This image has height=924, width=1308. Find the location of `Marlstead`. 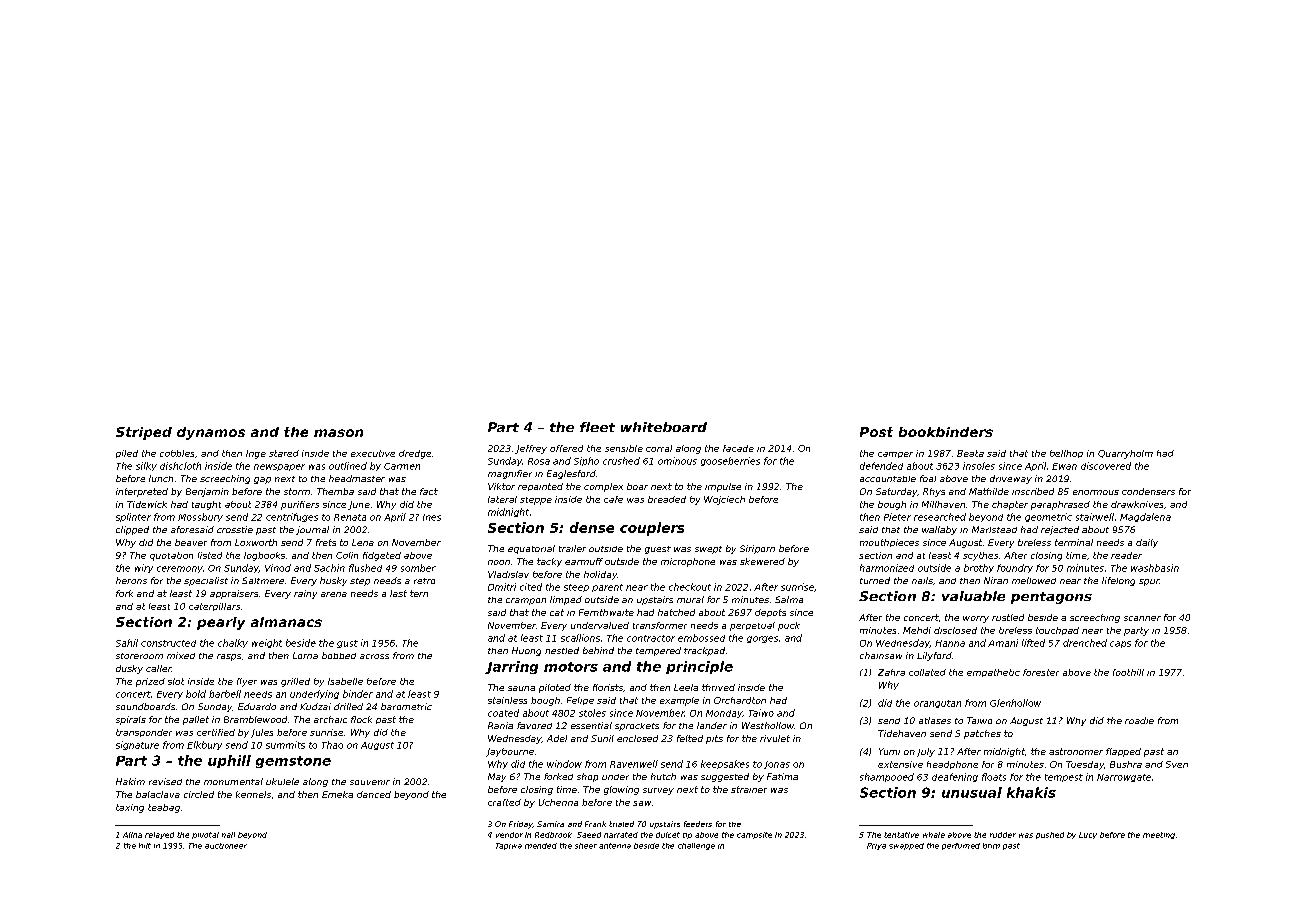

Marlstead is located at coordinates (994, 529).
